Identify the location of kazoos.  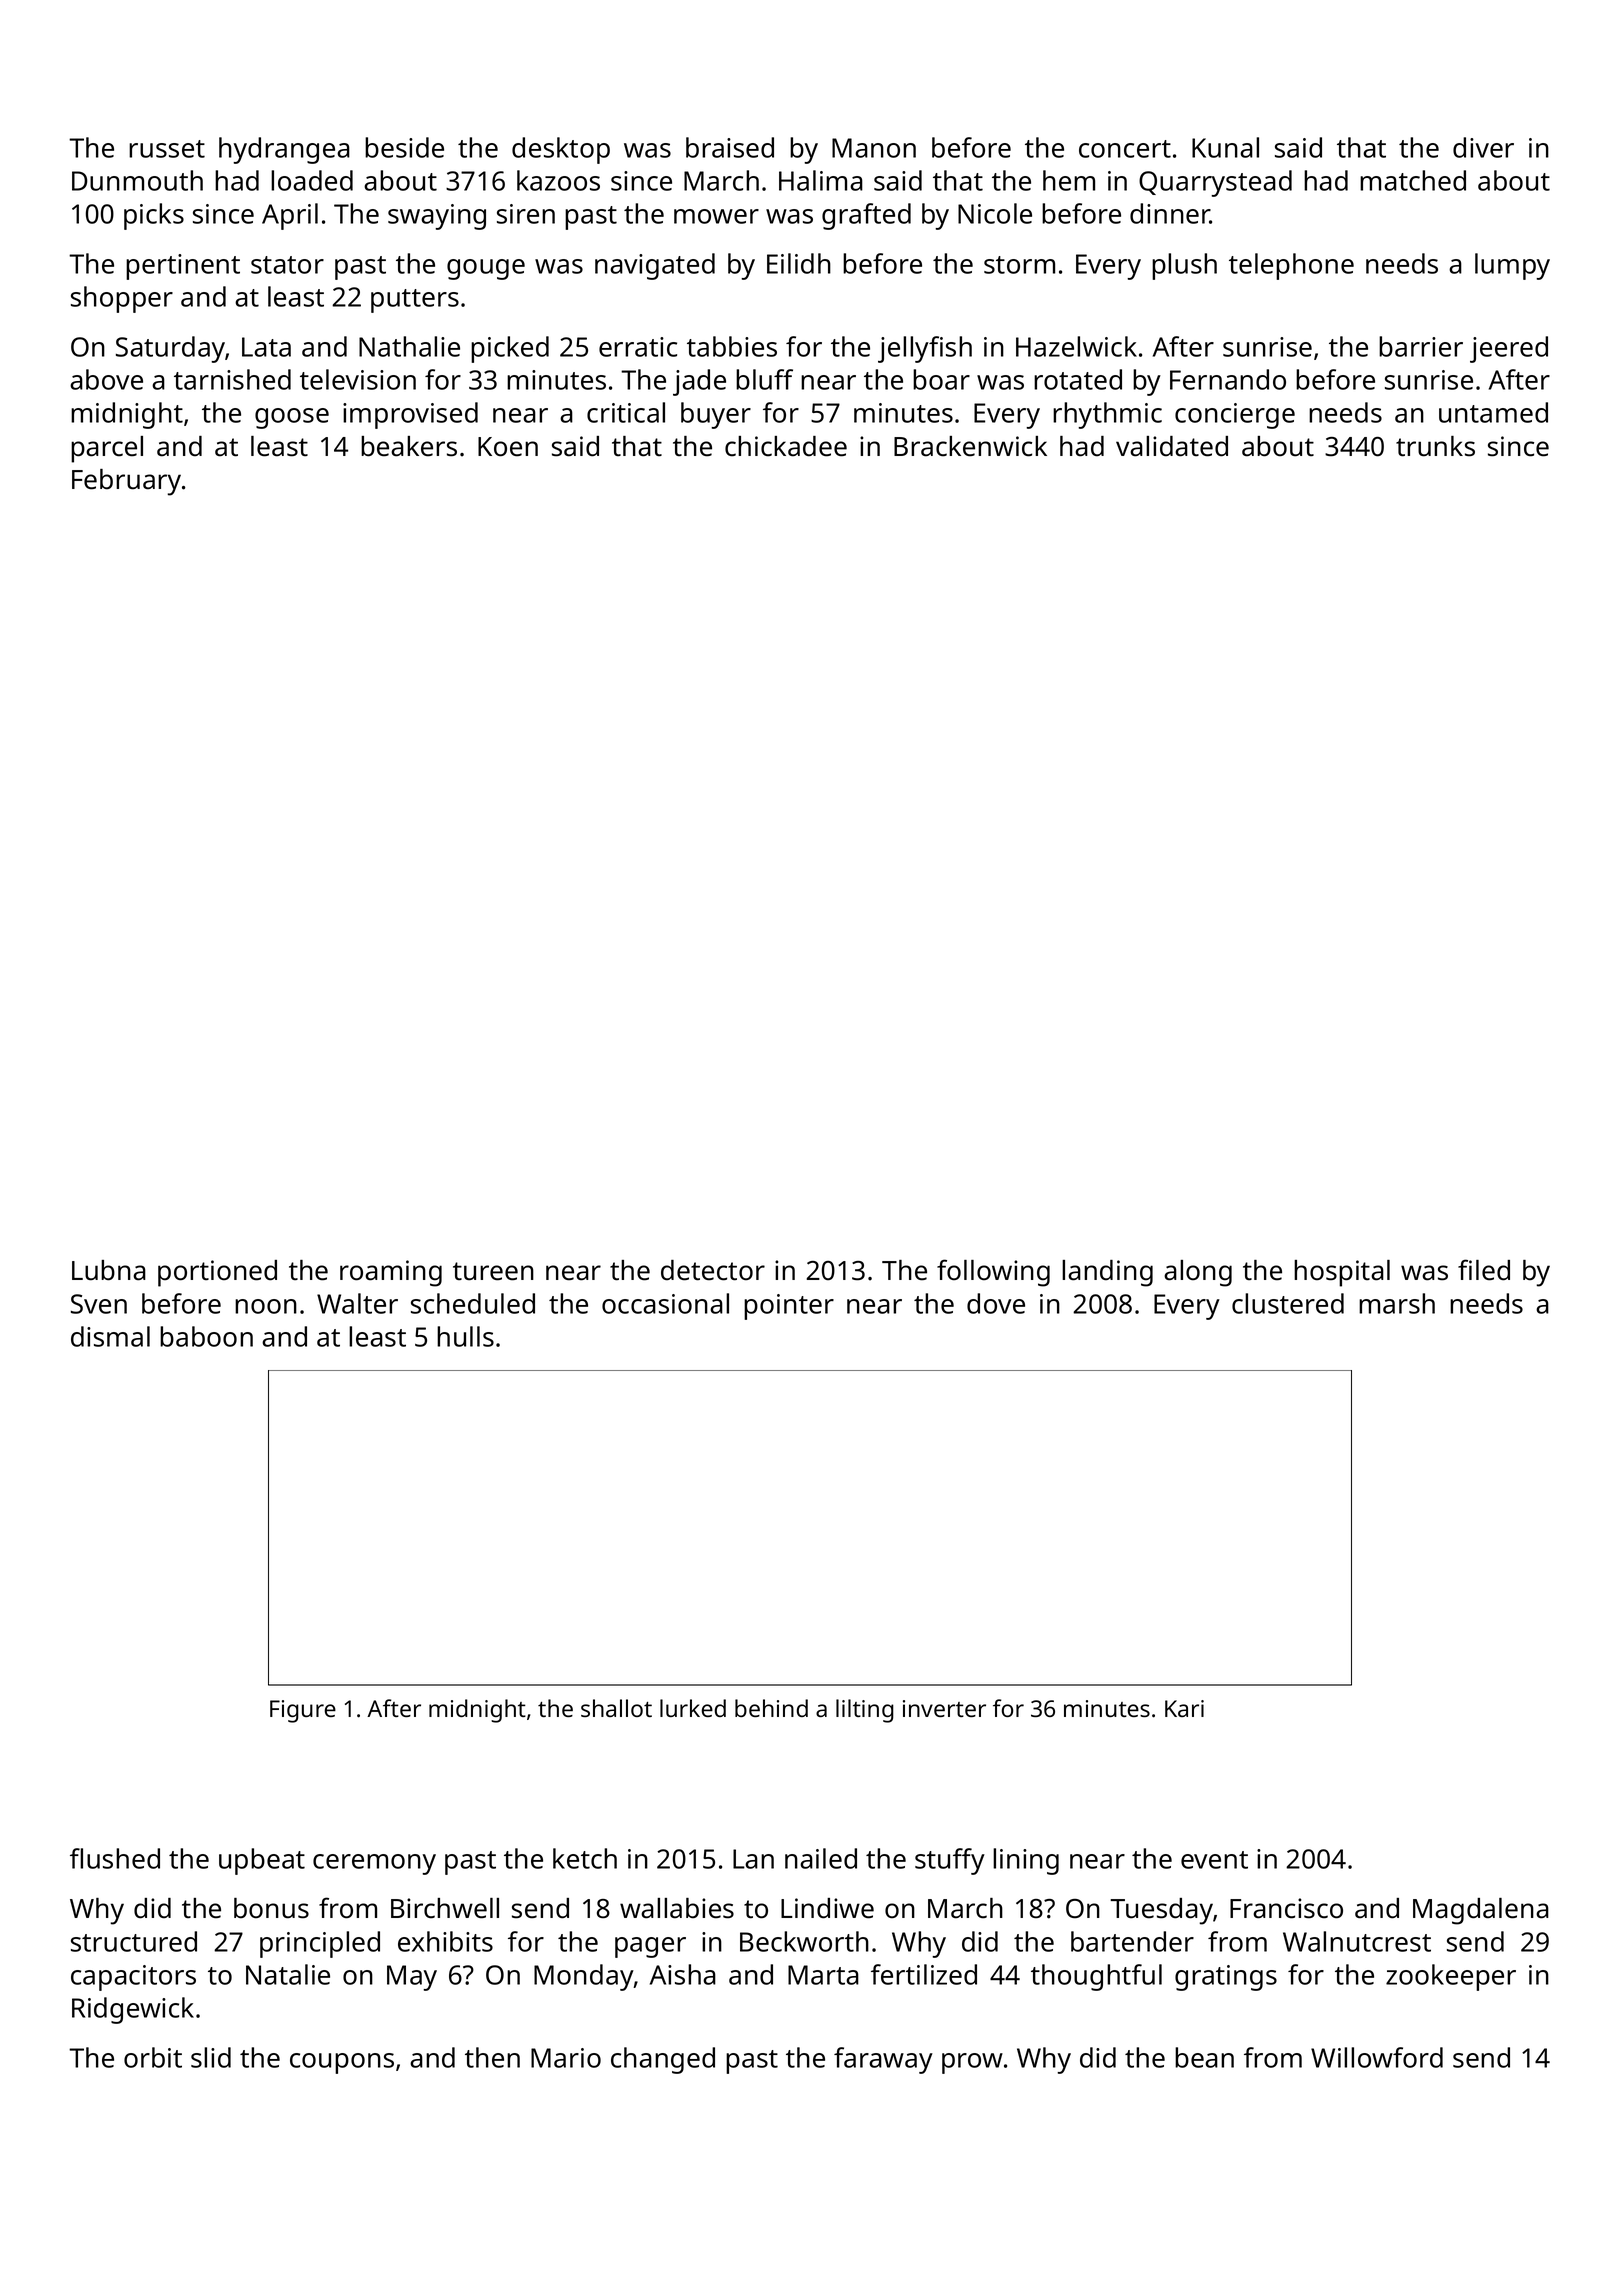
(558, 180).
